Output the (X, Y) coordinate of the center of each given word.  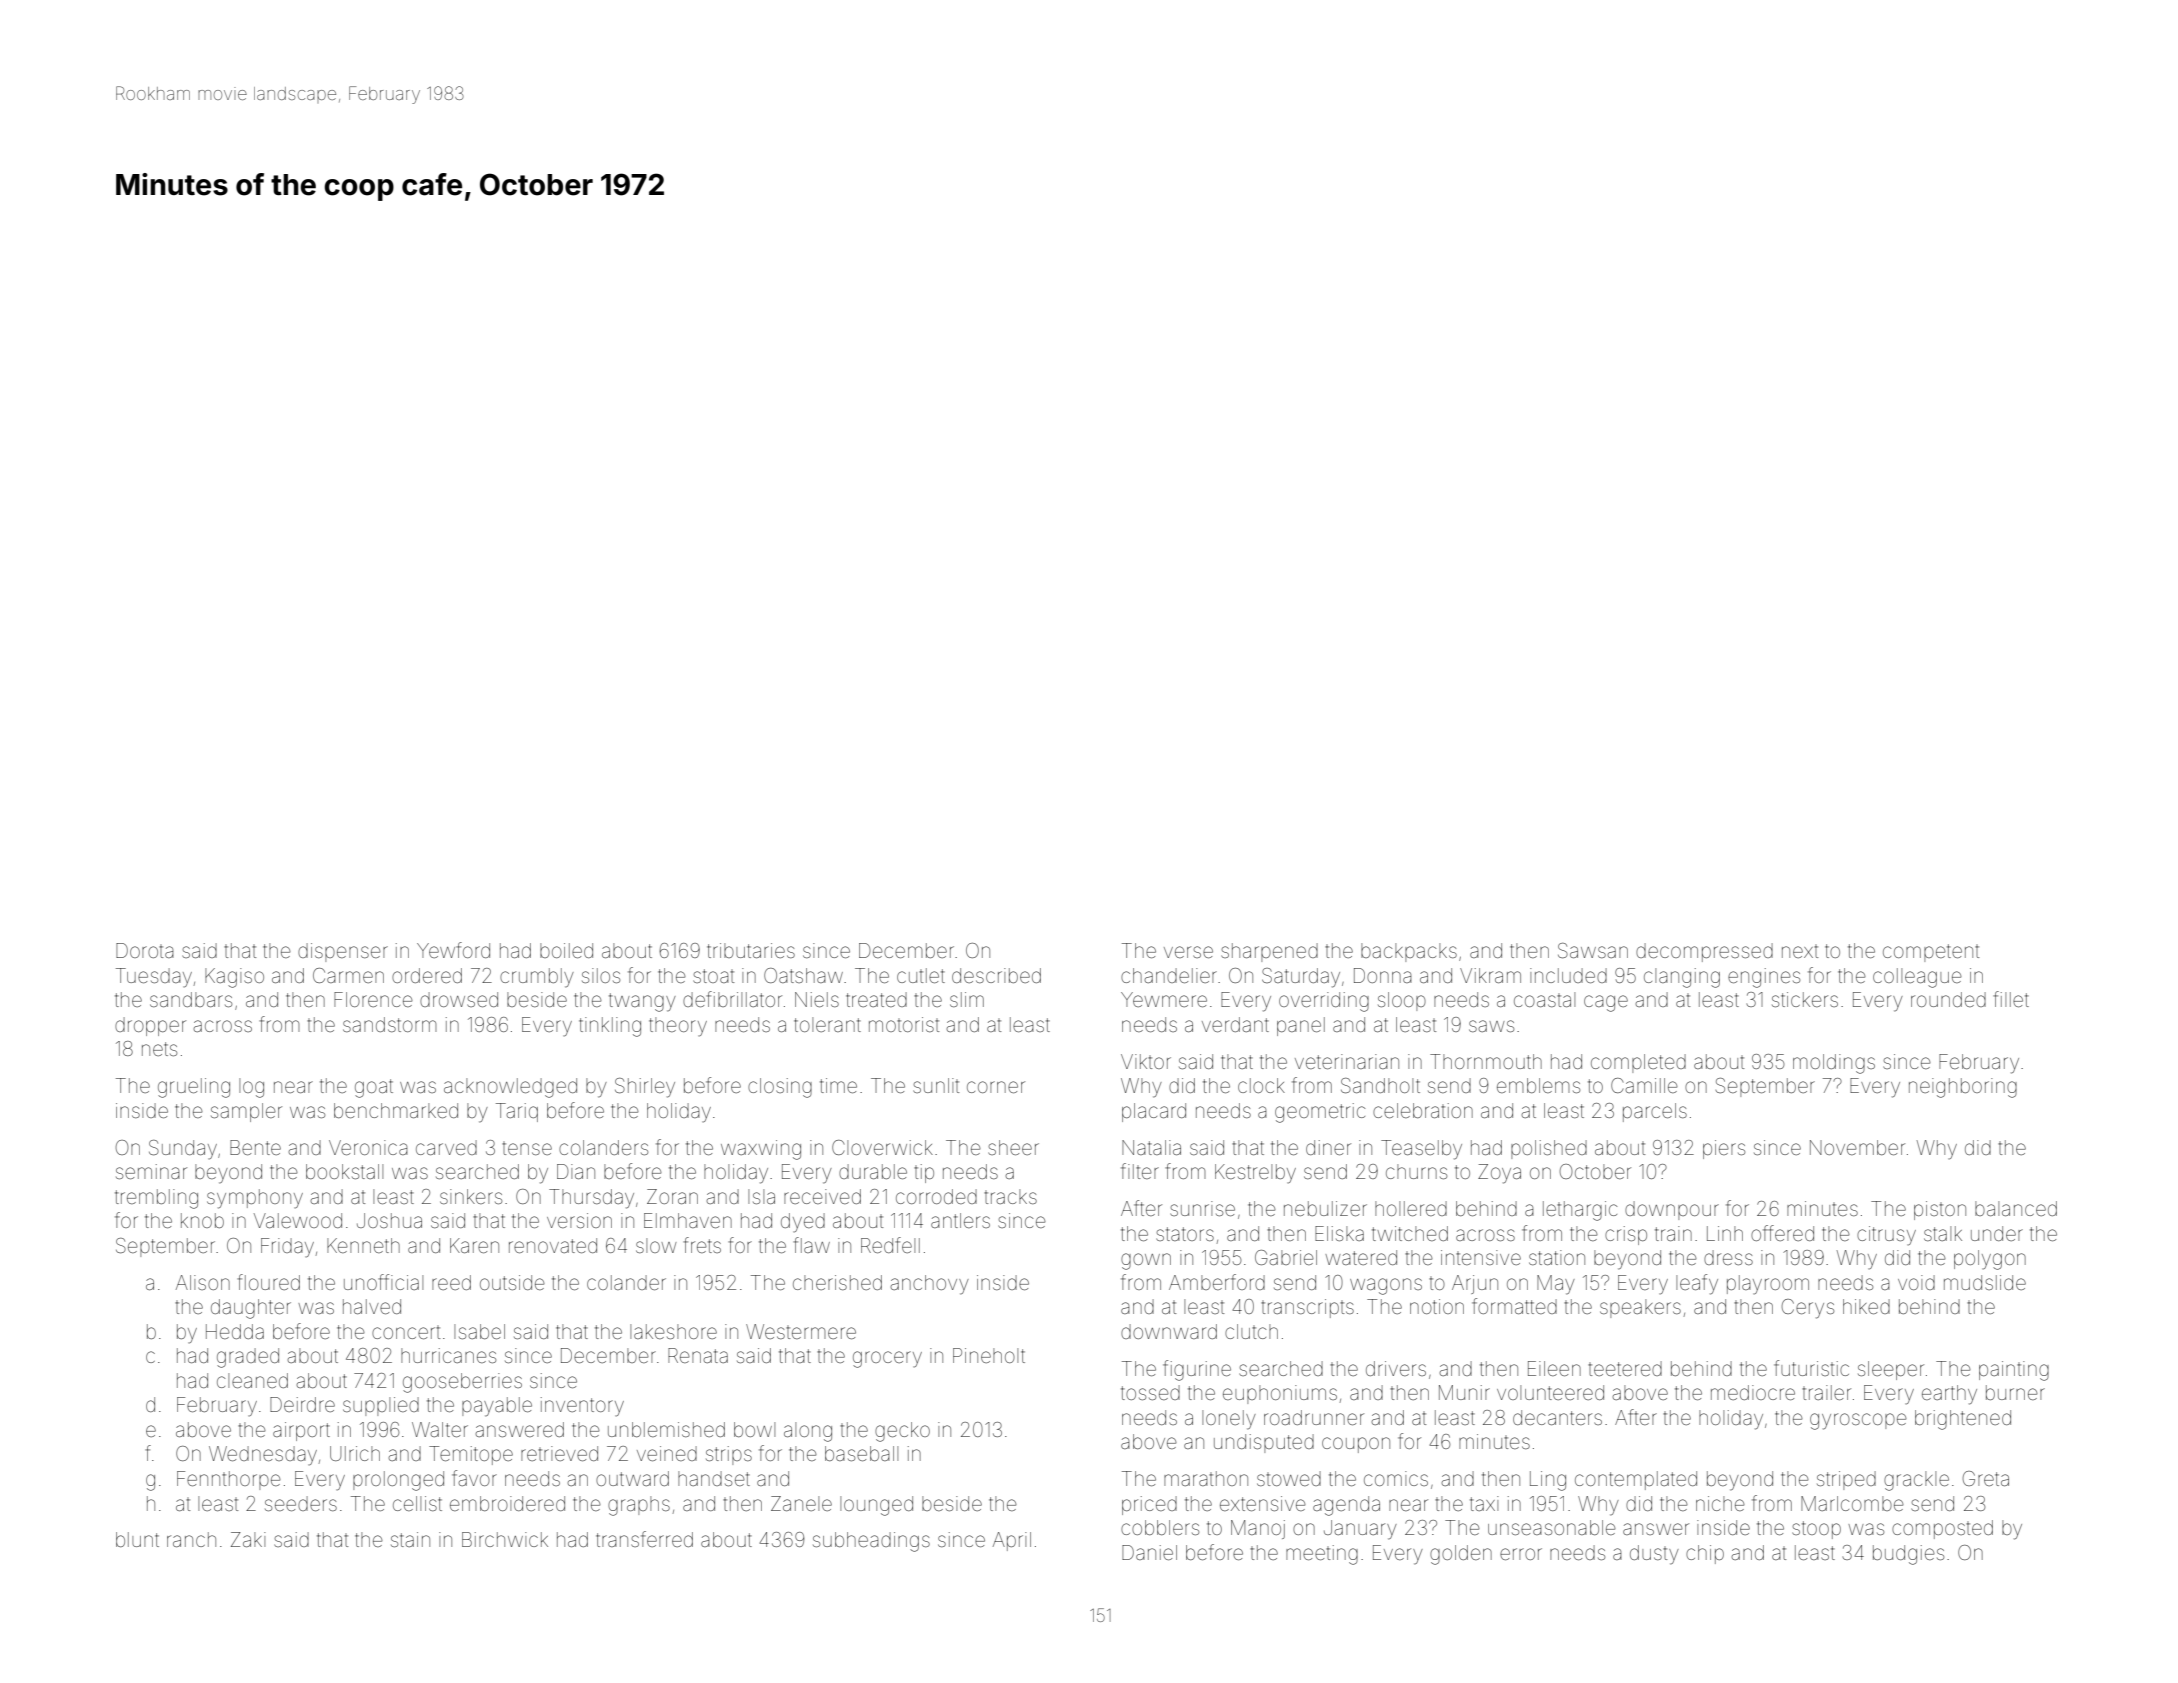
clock (1261, 1085)
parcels (1655, 1112)
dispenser (343, 952)
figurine (1197, 1370)
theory (678, 1027)
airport (301, 1431)
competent (1931, 953)
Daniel (1149, 1552)
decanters (1557, 1417)
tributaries (751, 950)
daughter (251, 1309)
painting (2014, 1371)
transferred (644, 1539)
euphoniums (1280, 1394)
